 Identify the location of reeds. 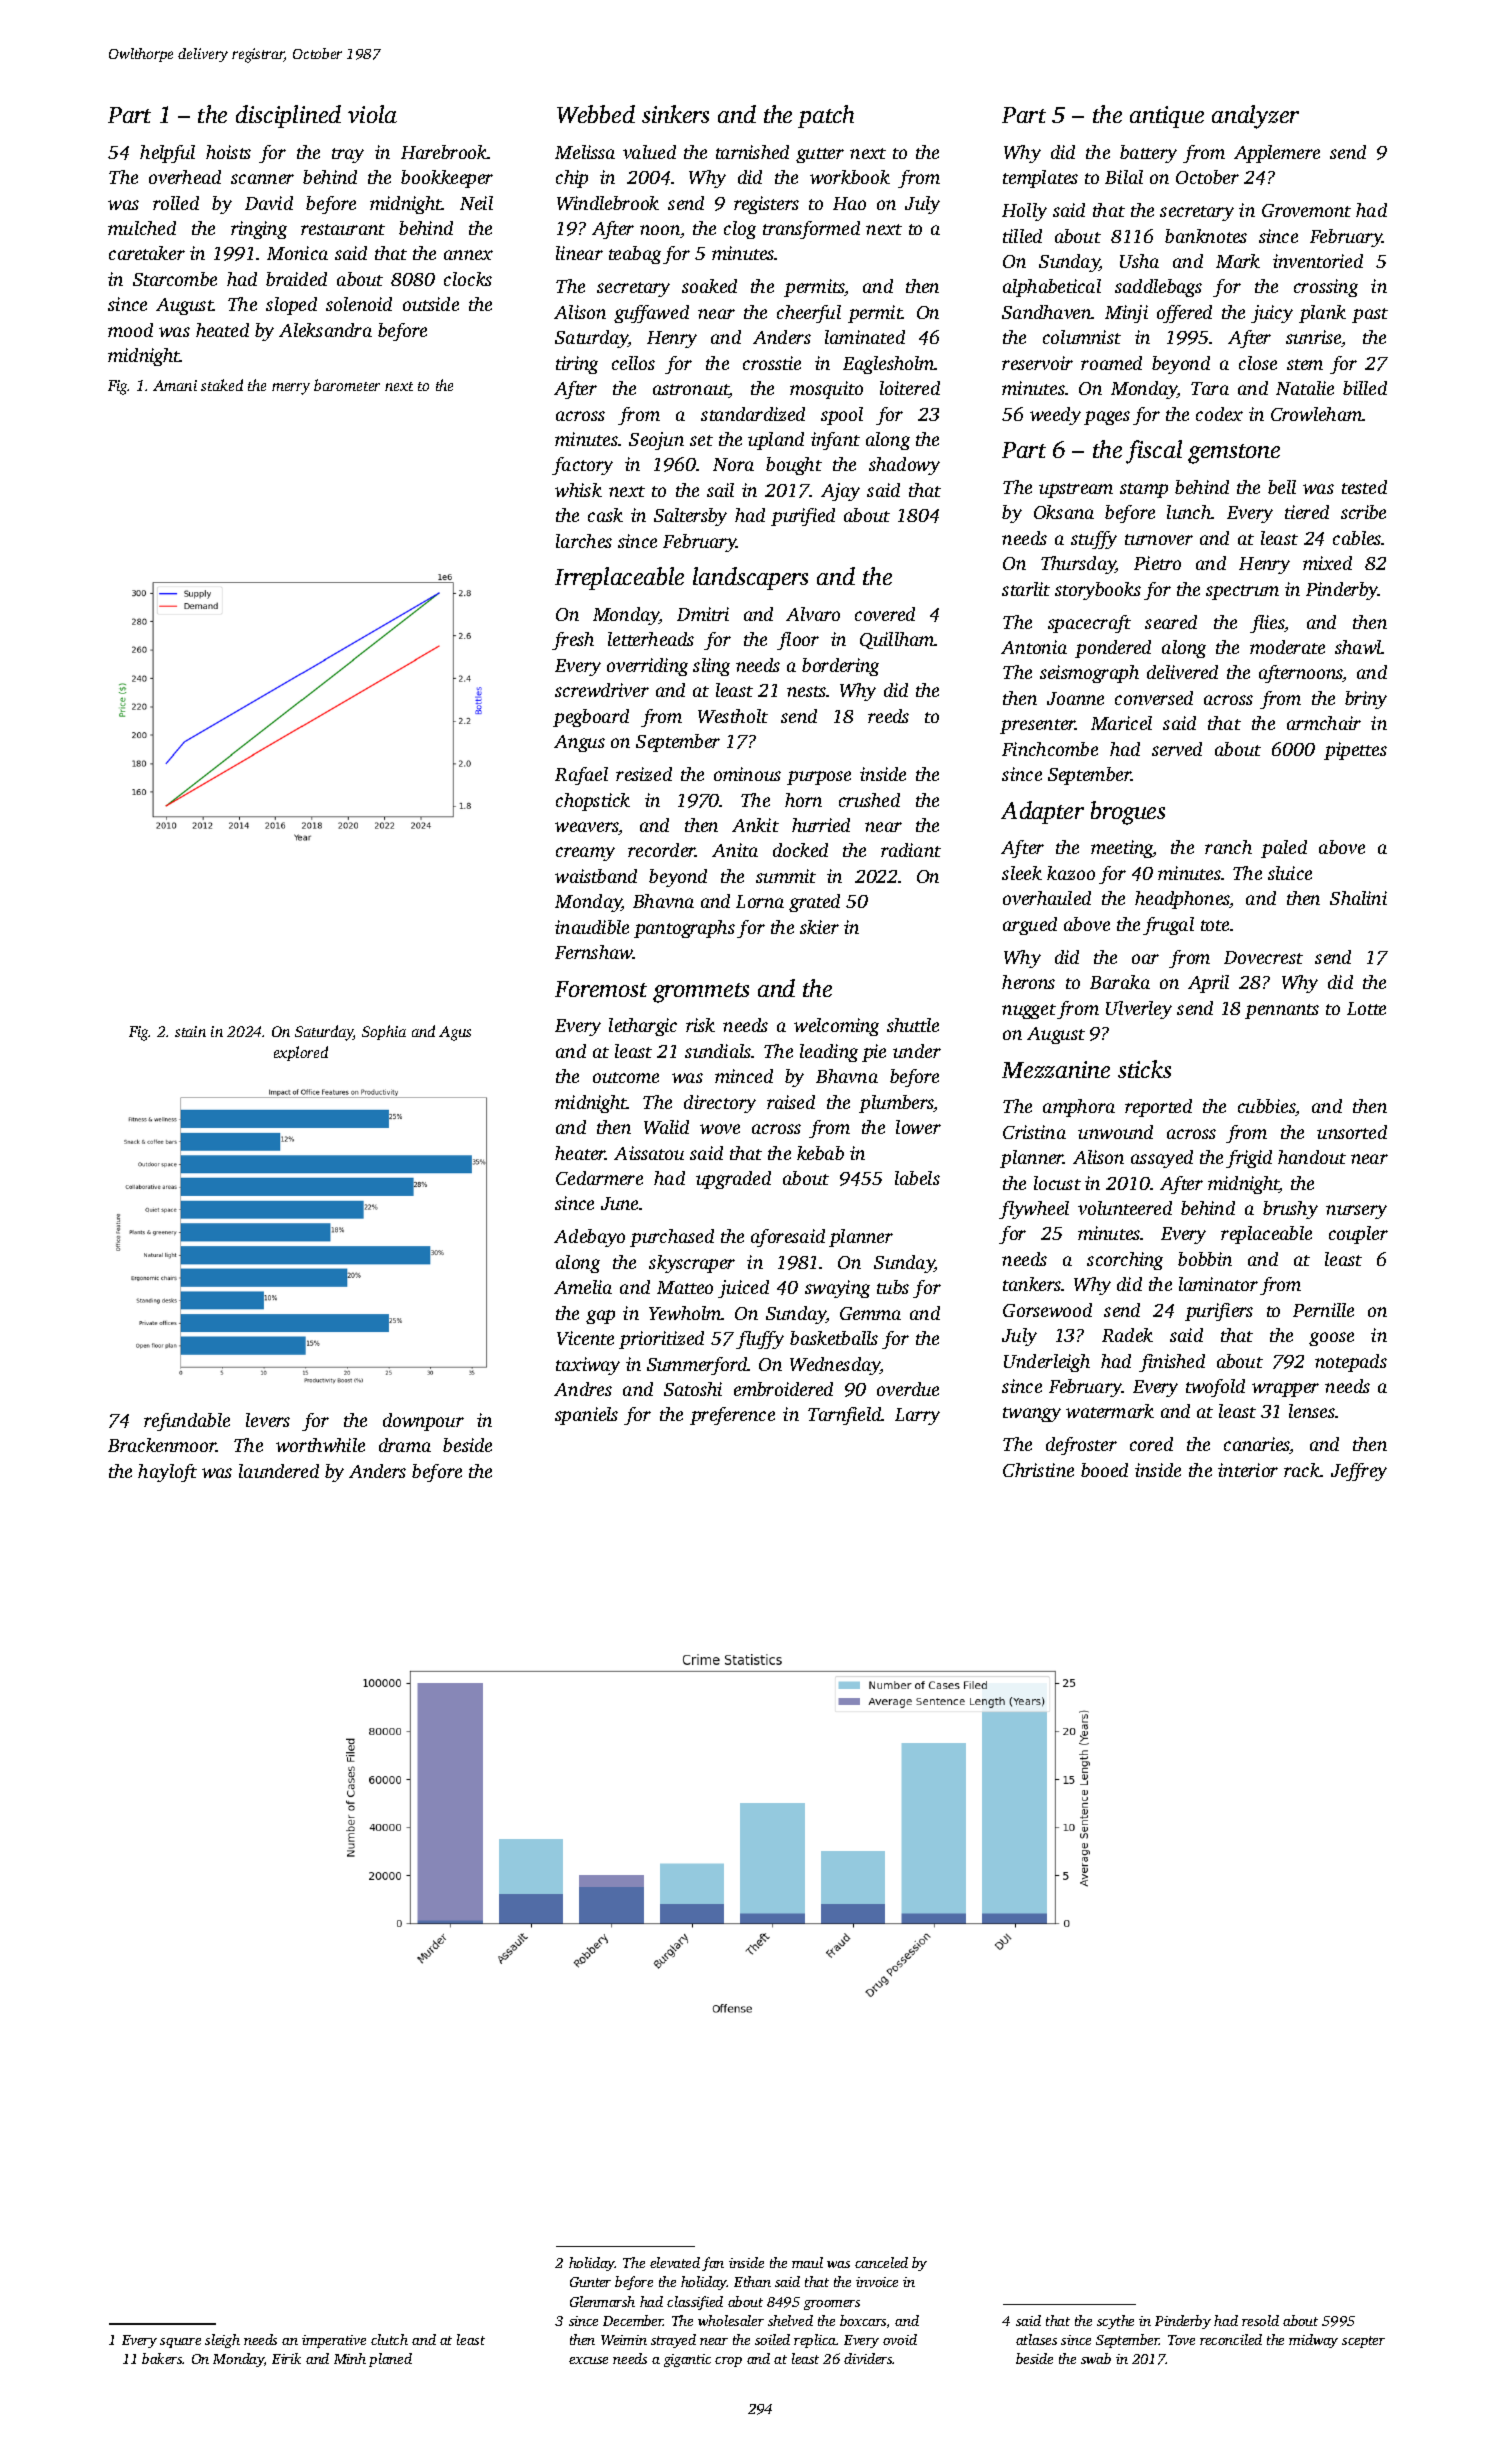
(888, 716).
